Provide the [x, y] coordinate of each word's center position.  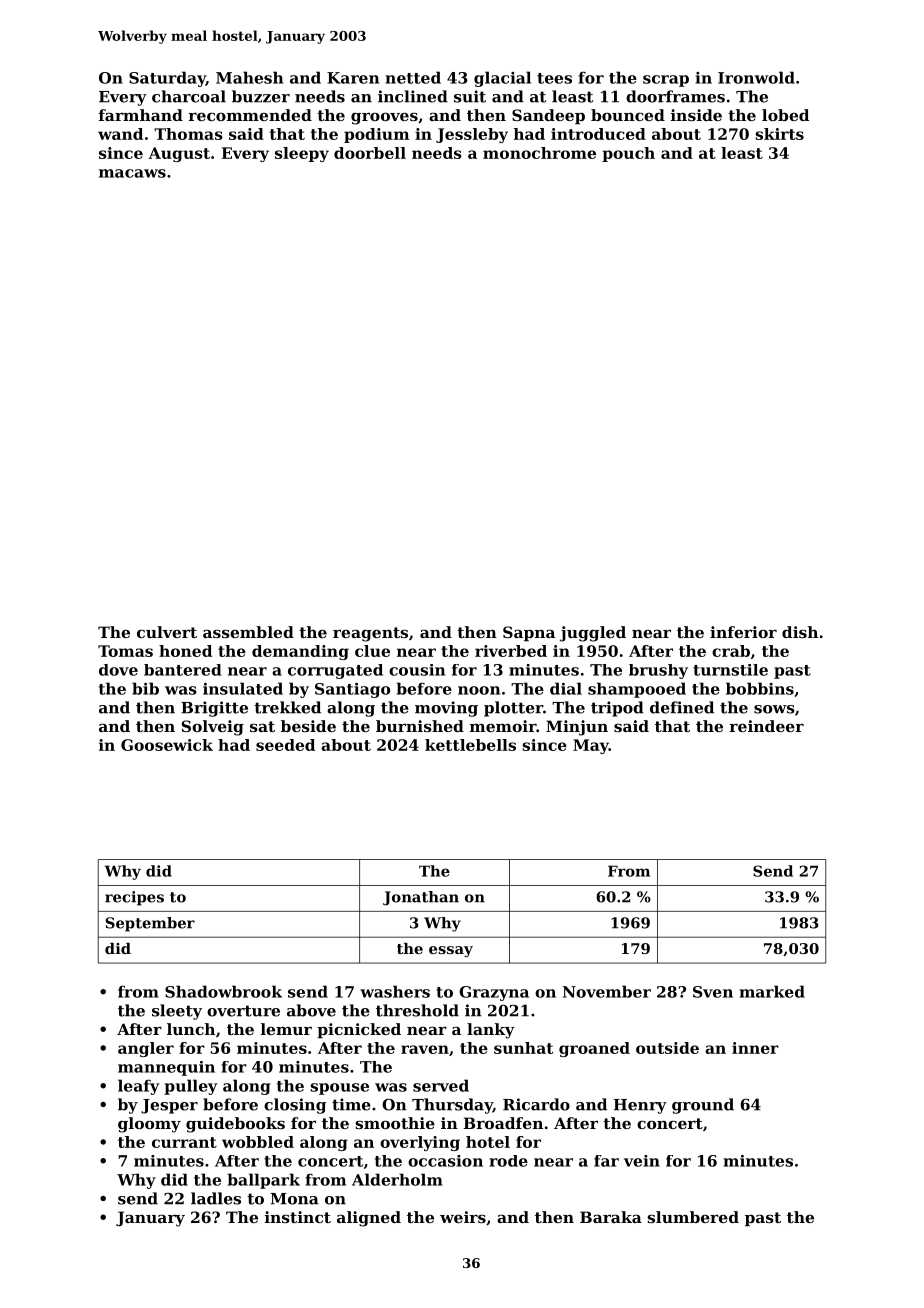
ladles [216, 1198]
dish [800, 632]
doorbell [370, 153]
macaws [132, 173]
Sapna [529, 633]
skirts [779, 134]
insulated [243, 688]
